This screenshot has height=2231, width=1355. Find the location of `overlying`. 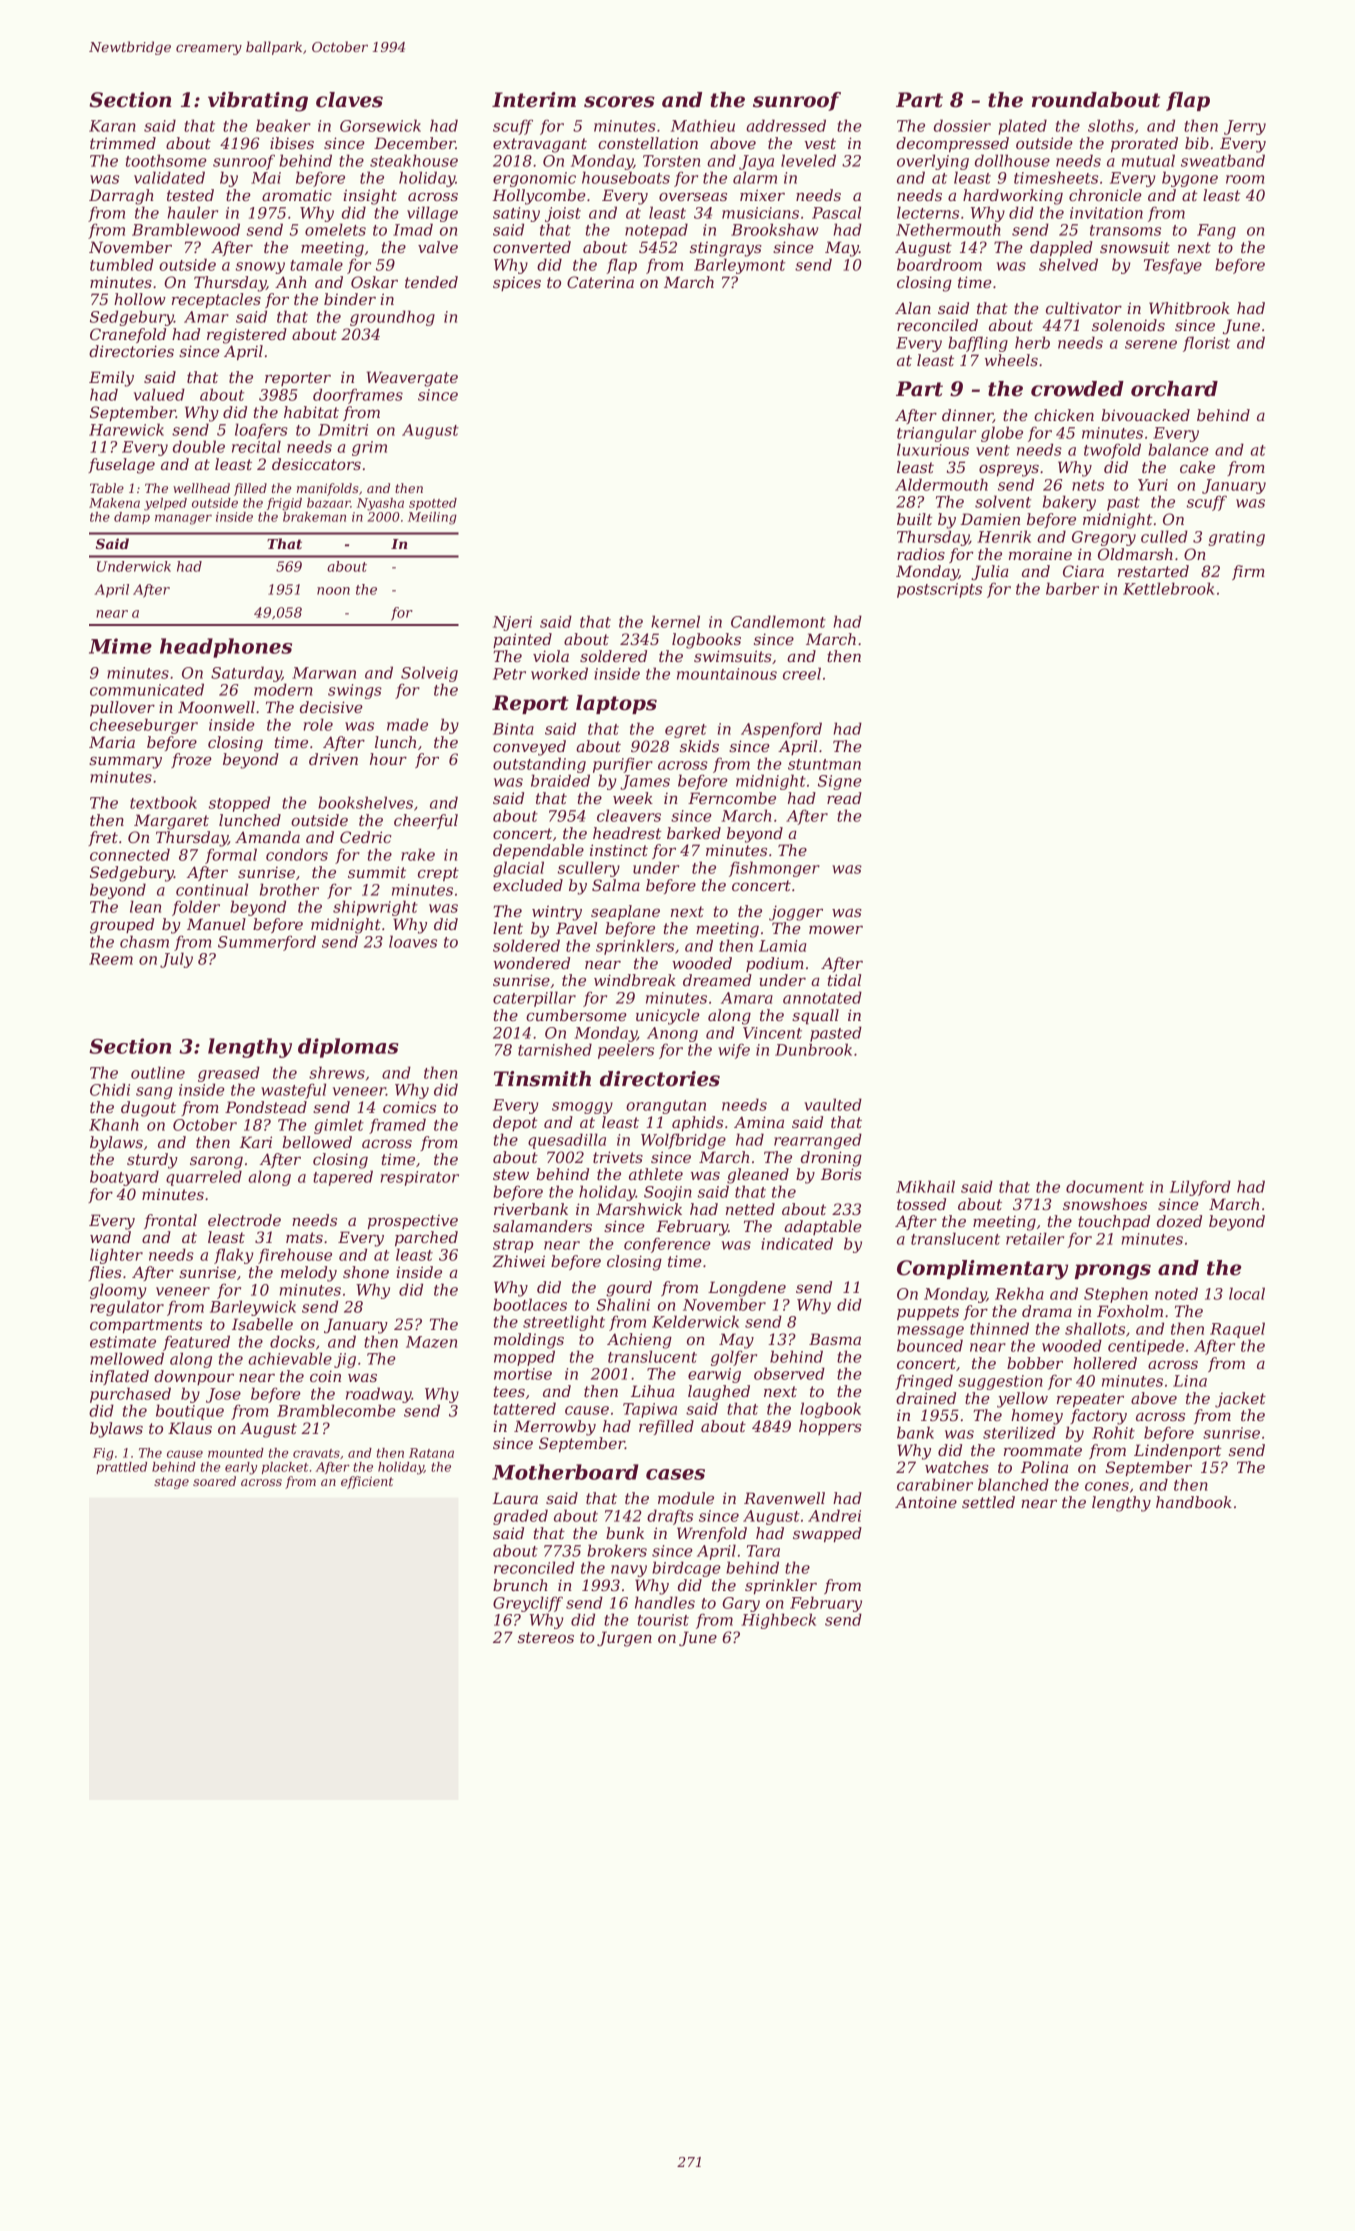

overlying is located at coordinates (933, 162).
